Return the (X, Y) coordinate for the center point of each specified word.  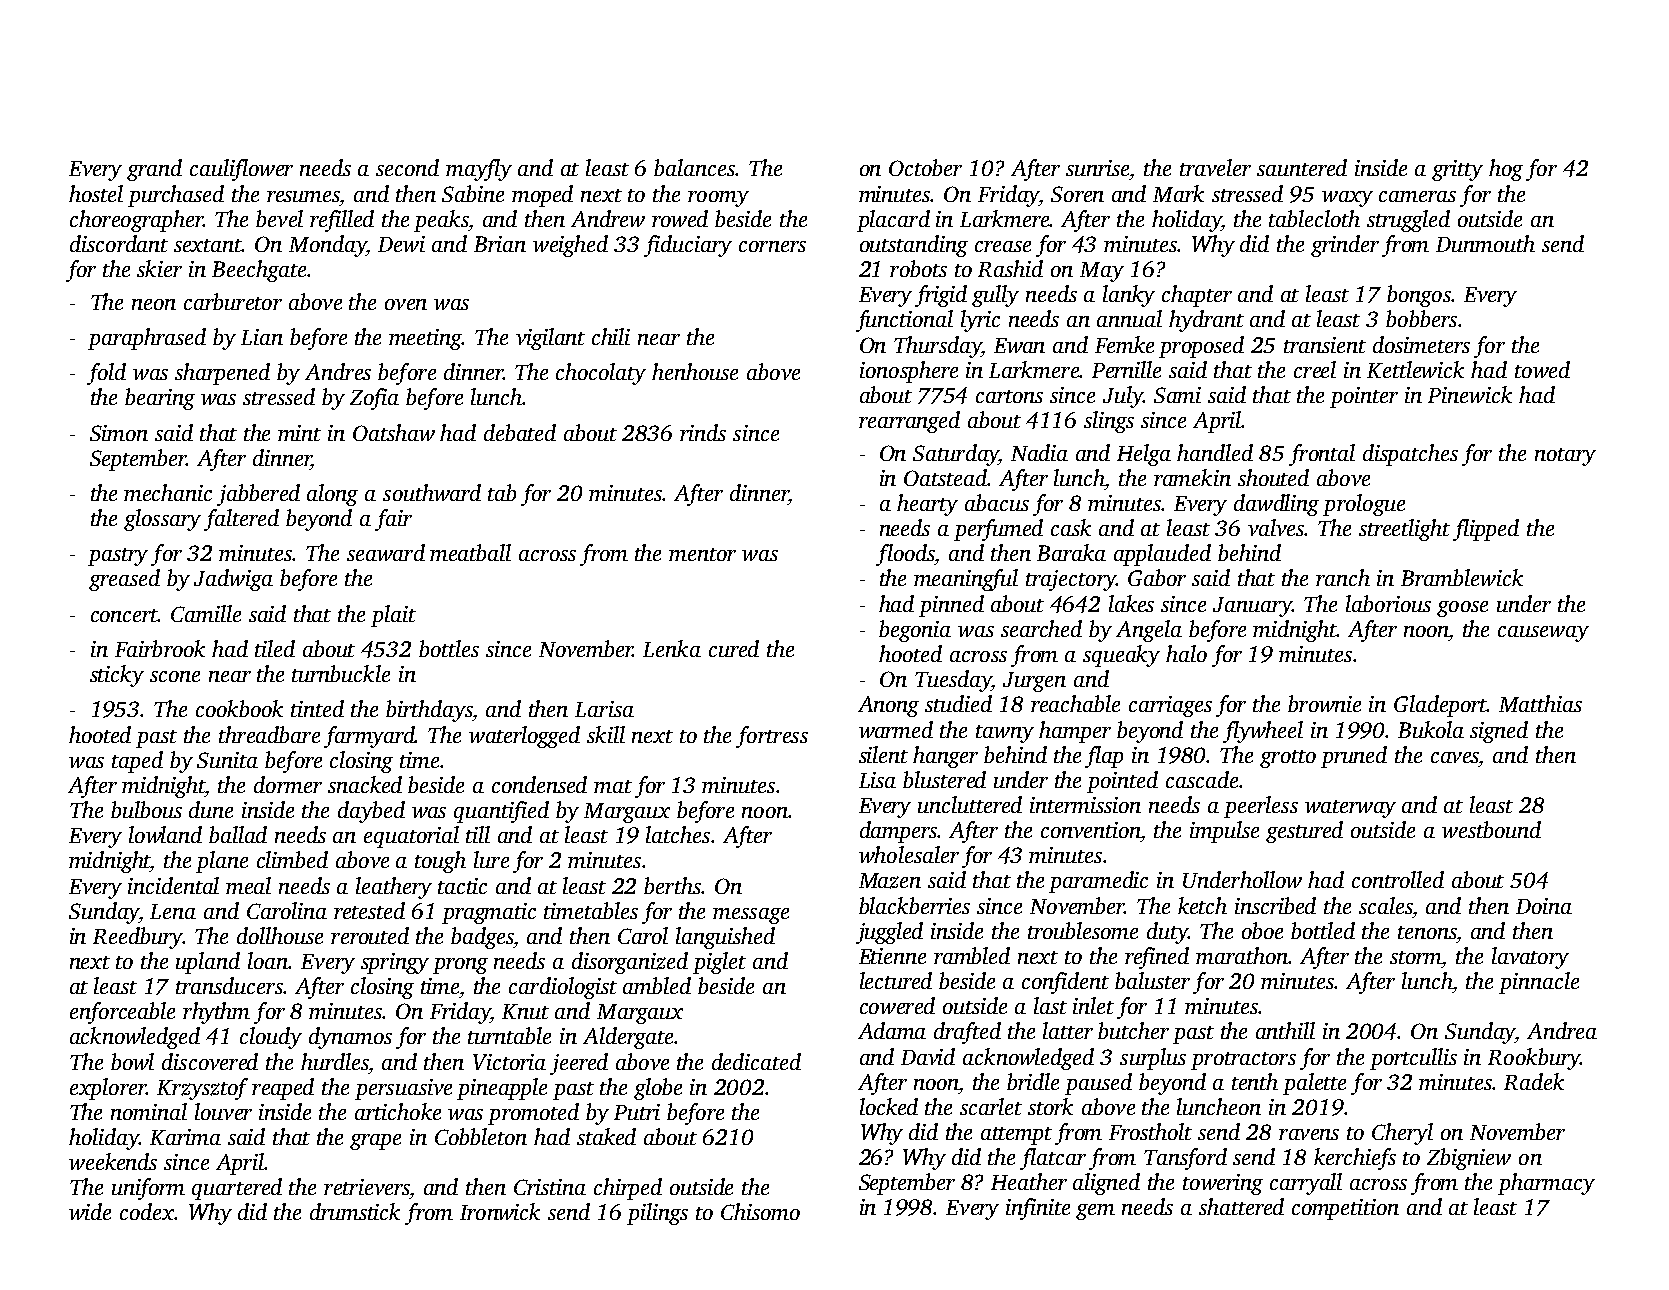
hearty (927, 505)
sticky (117, 676)
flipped (1486, 530)
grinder (1345, 246)
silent (883, 754)
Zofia (374, 399)
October (925, 167)
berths (672, 885)
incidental (173, 885)
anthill (1285, 1030)
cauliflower (241, 170)
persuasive (403, 1089)
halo (1186, 653)
